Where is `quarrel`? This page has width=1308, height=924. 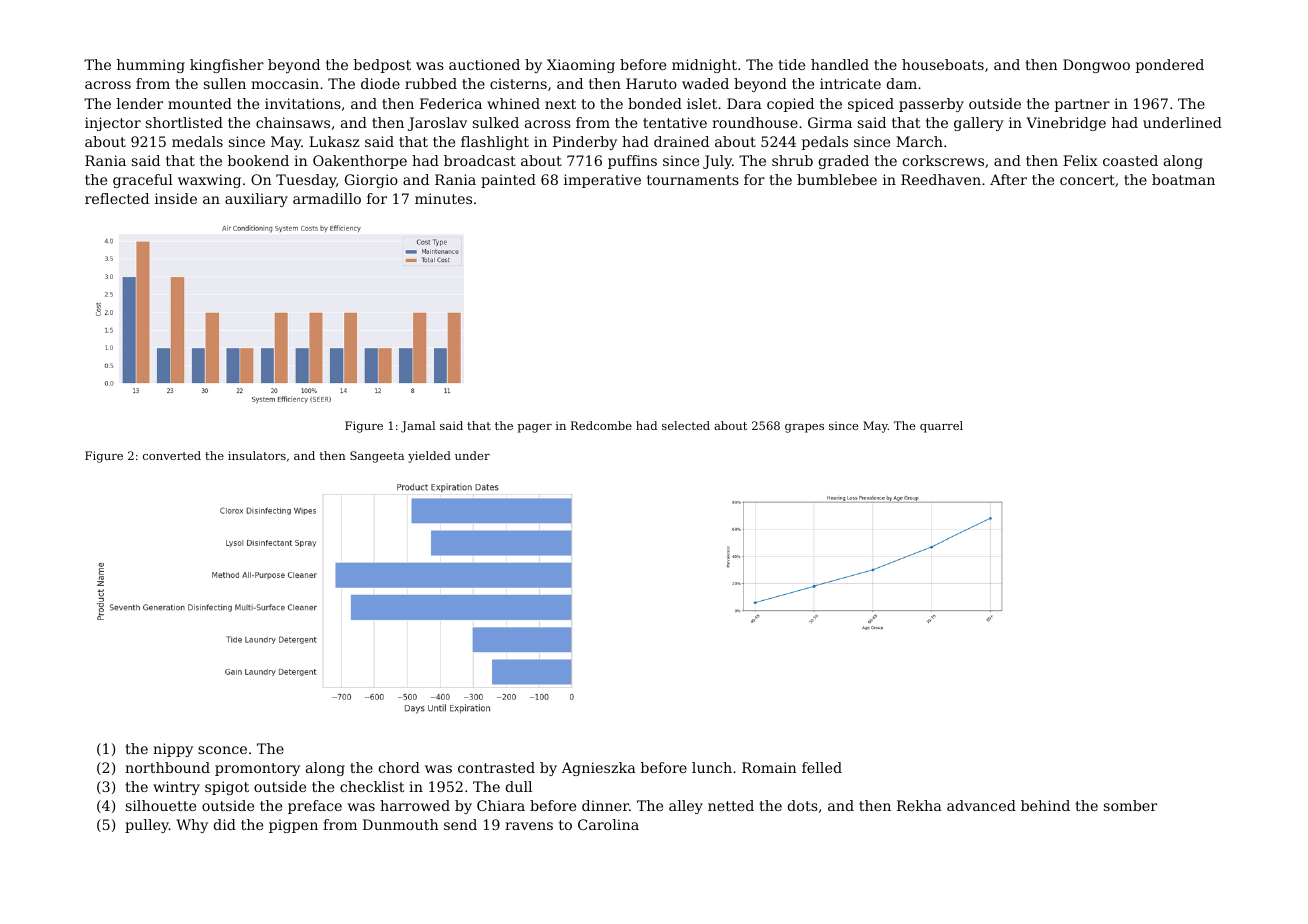
quarrel is located at coordinates (941, 427).
